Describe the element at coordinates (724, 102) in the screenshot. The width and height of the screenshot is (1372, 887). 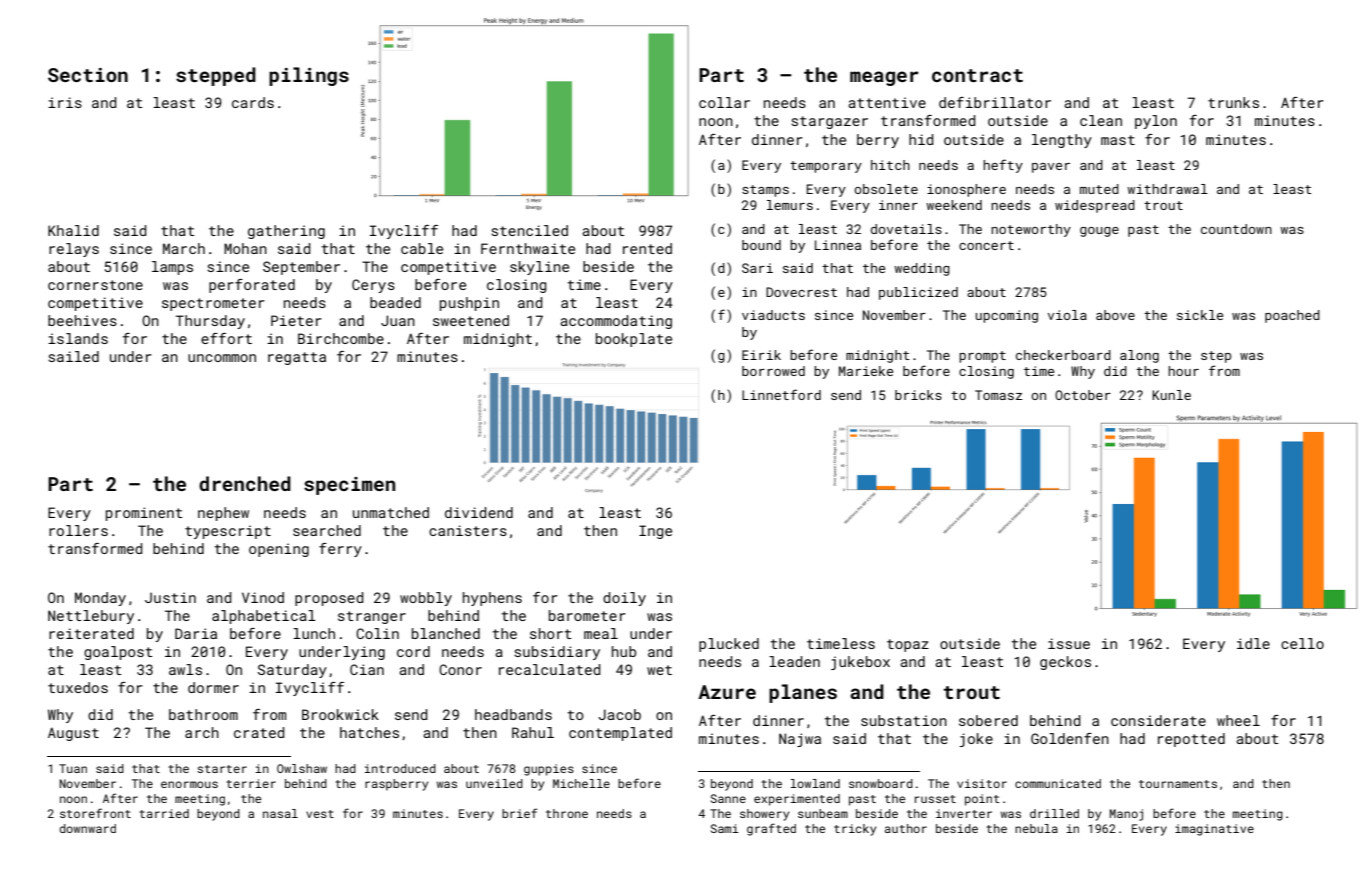
I see `collar` at that location.
